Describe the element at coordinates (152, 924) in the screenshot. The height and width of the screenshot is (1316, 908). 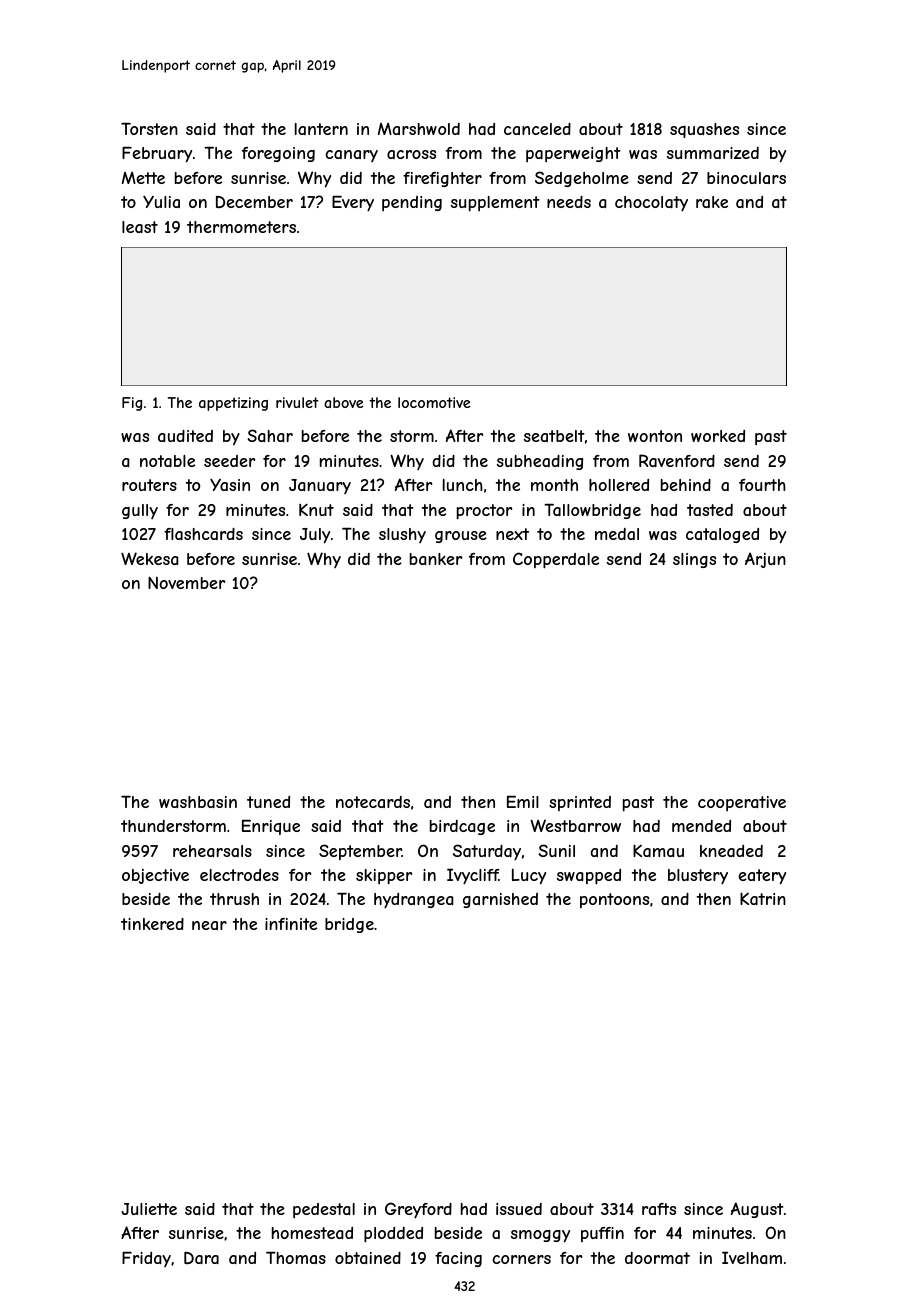
I see `tinkered` at that location.
